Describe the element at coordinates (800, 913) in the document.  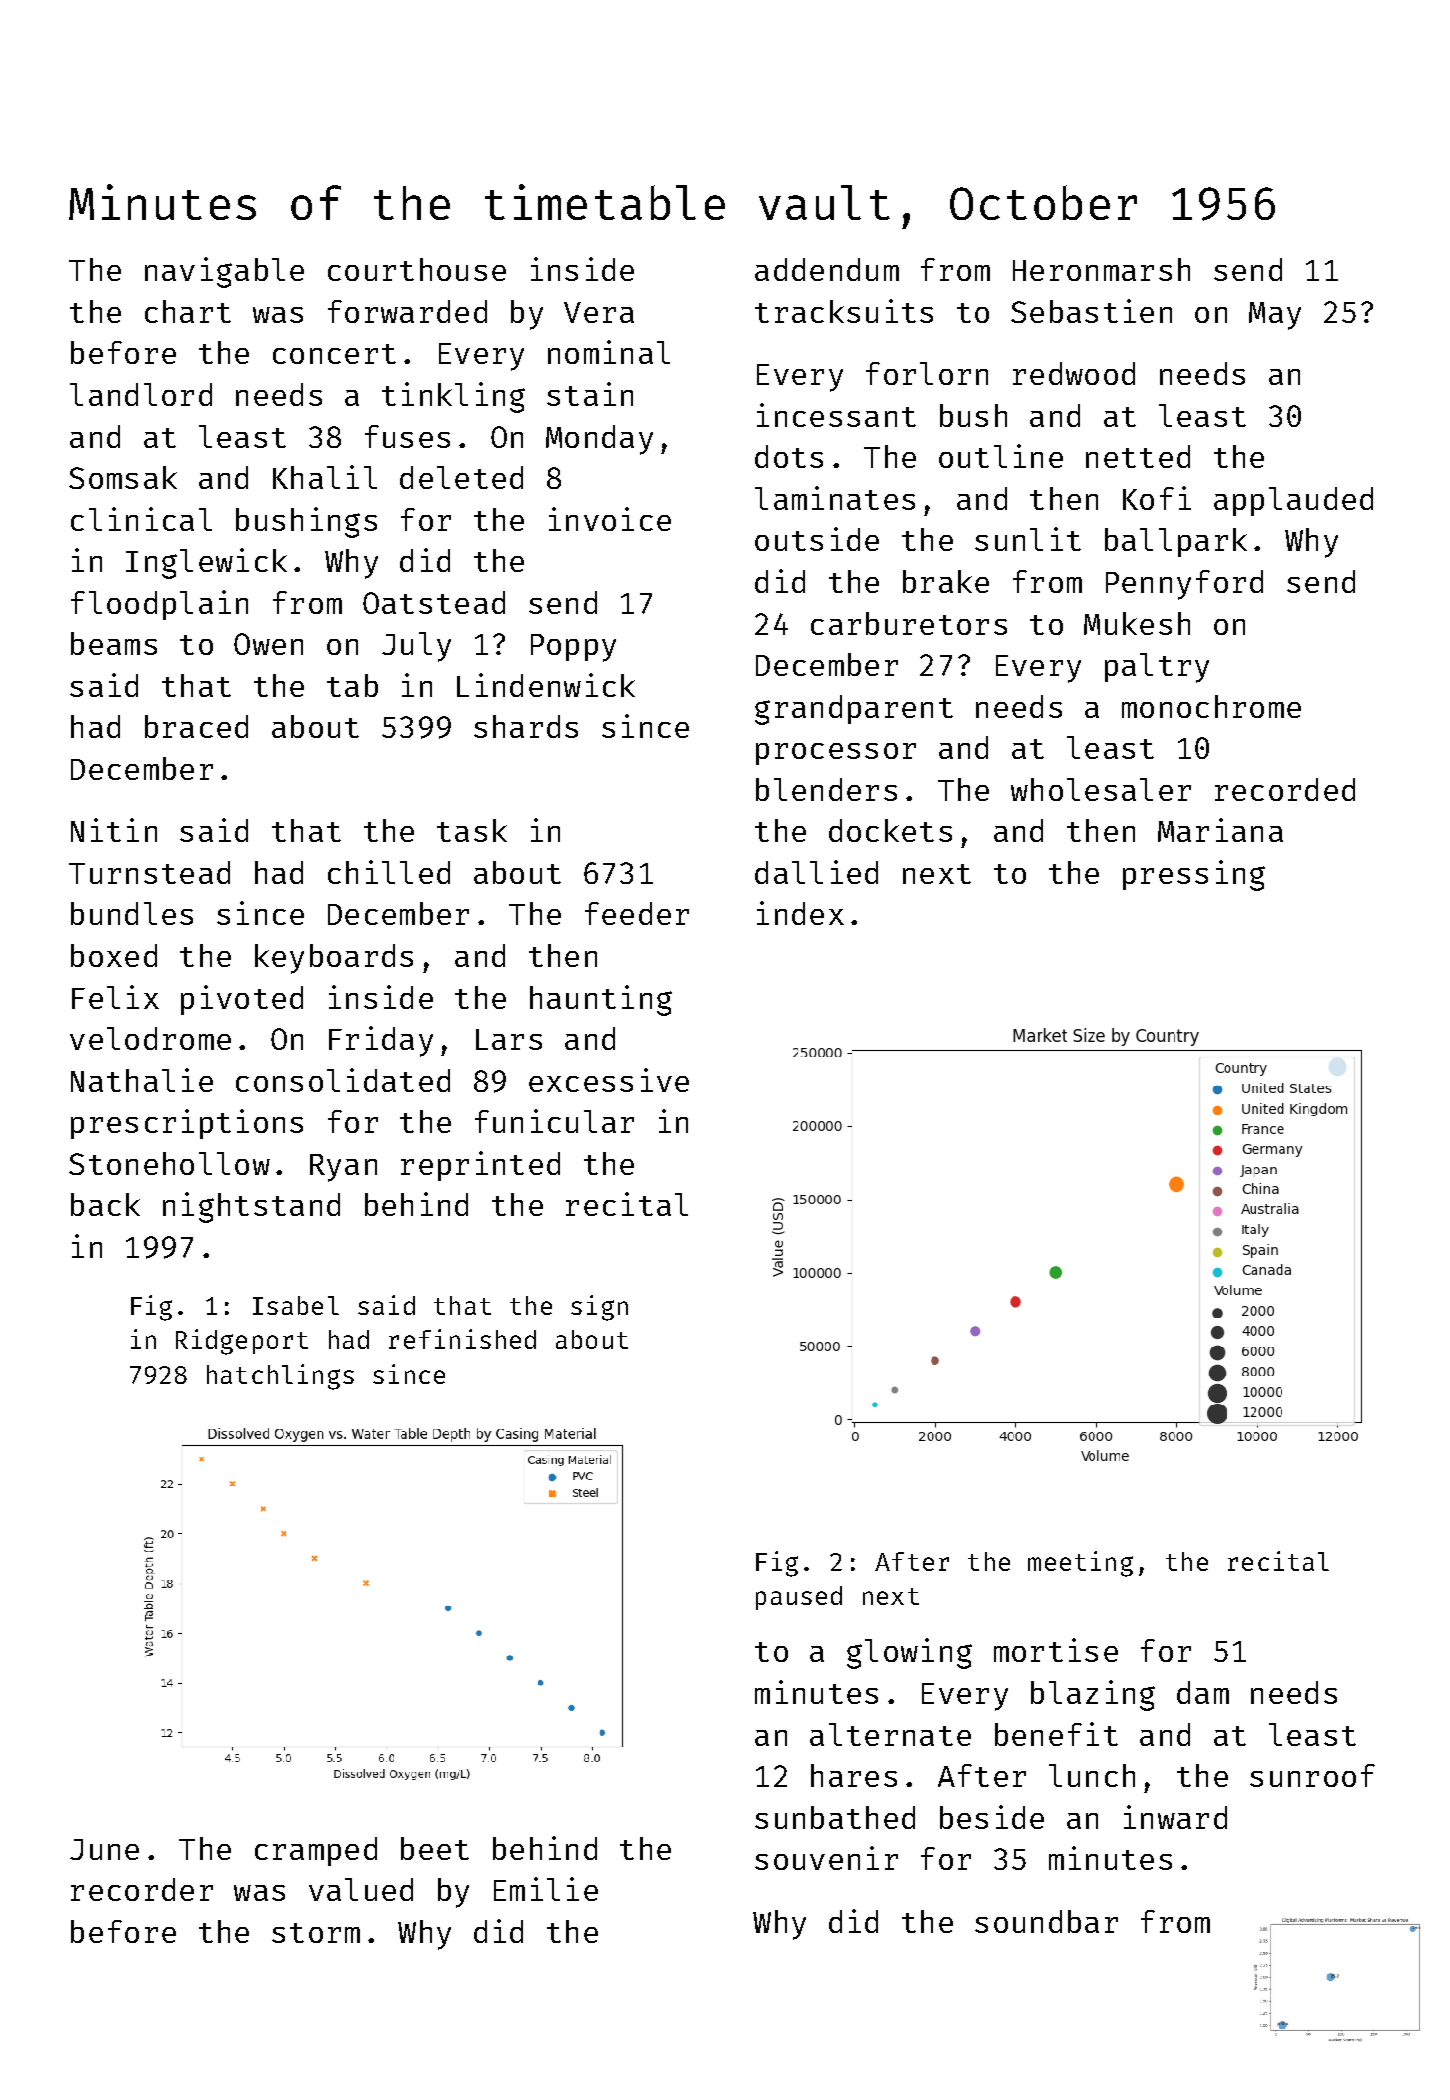
I see `index` at that location.
